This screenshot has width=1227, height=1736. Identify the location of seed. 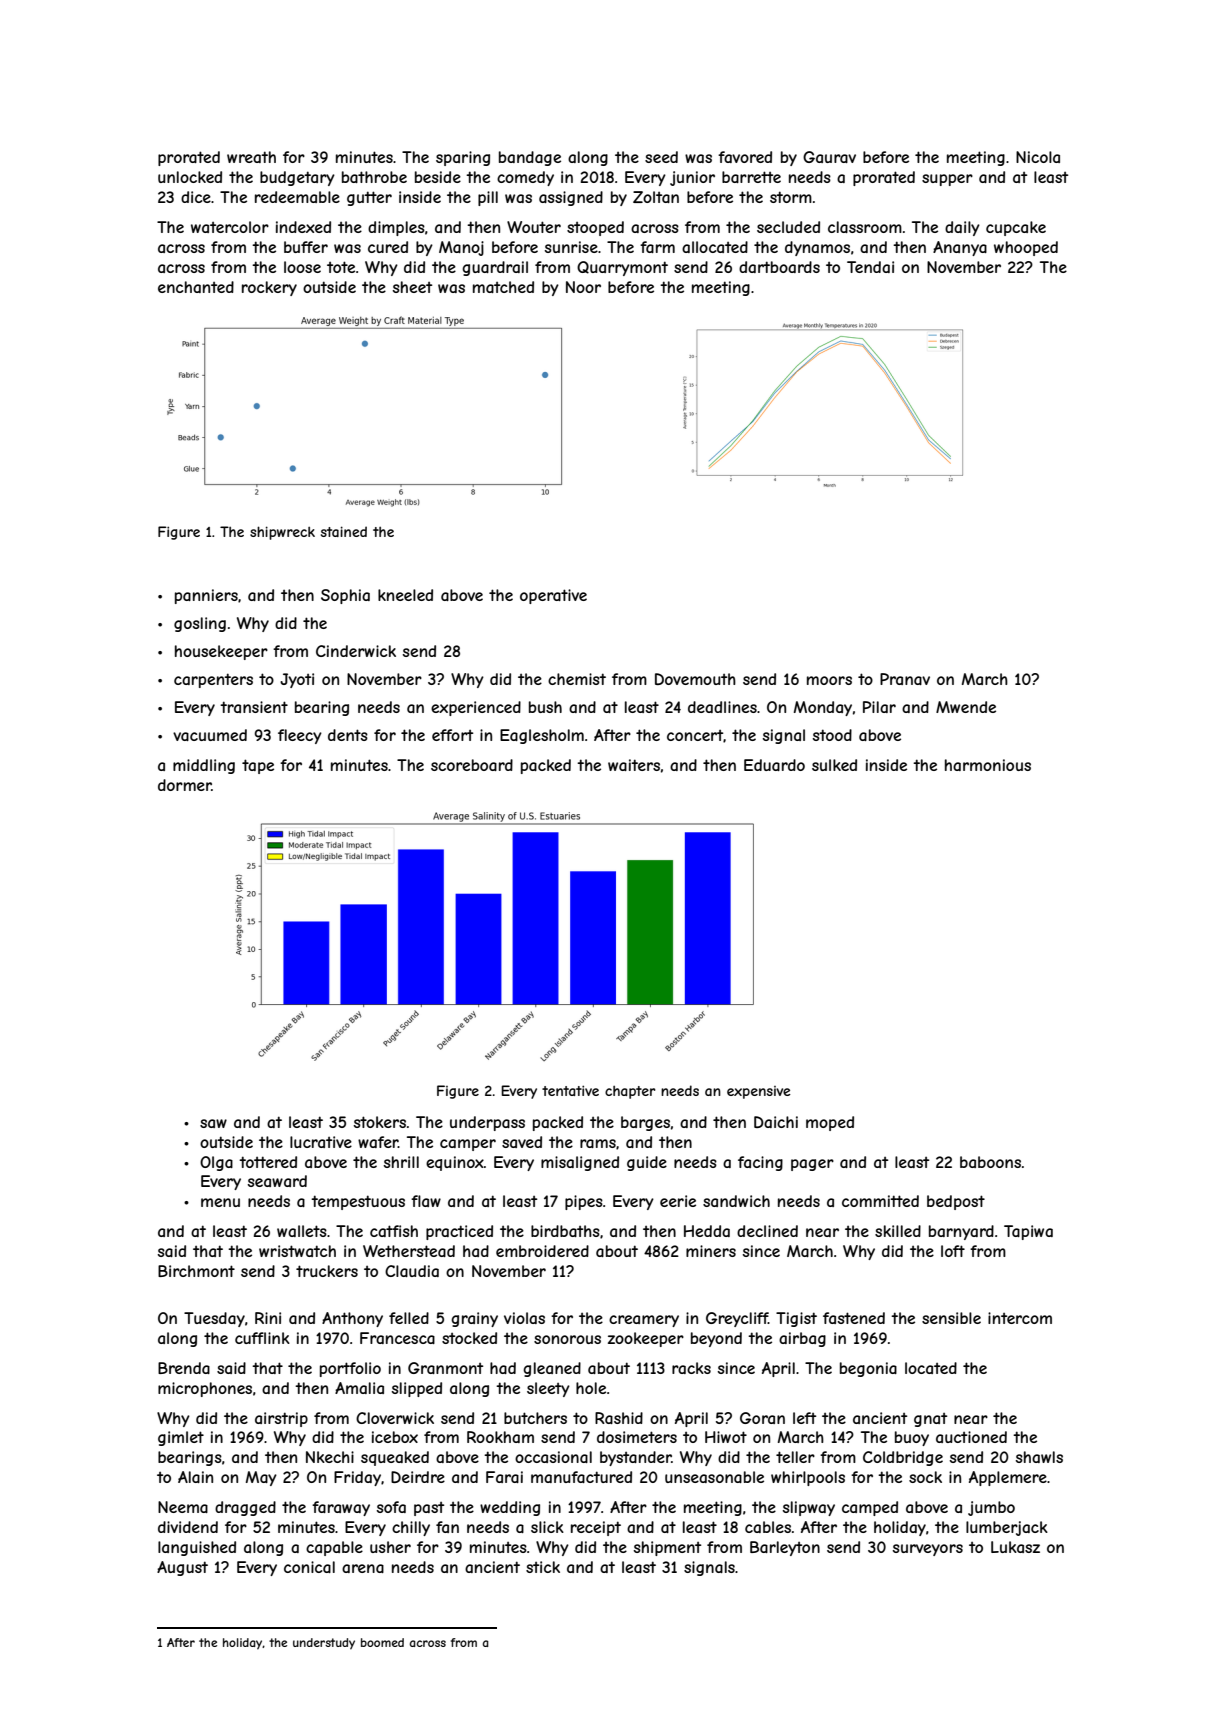
(661, 157).
